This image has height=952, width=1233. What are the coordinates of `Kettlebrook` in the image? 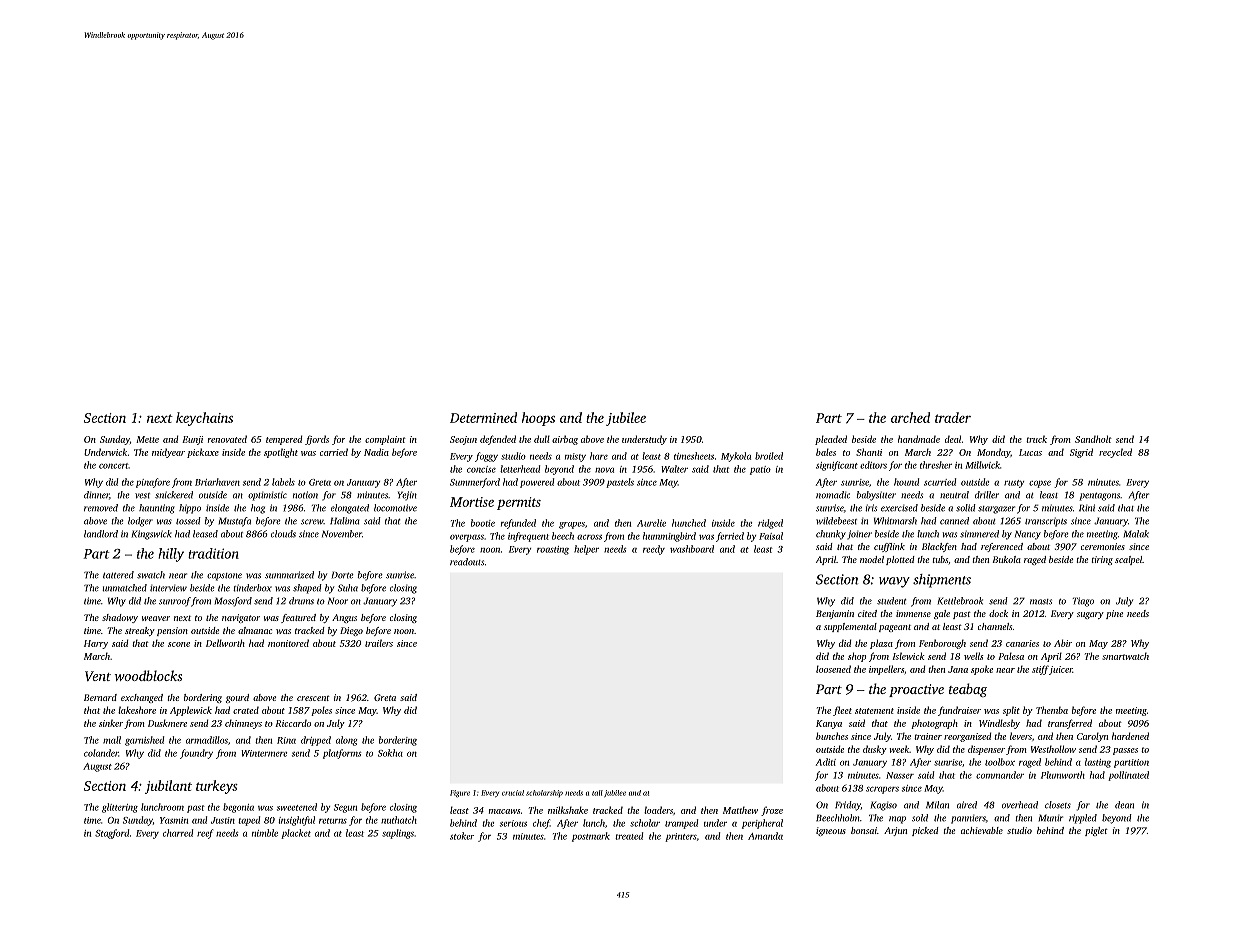 It's located at (960, 601).
